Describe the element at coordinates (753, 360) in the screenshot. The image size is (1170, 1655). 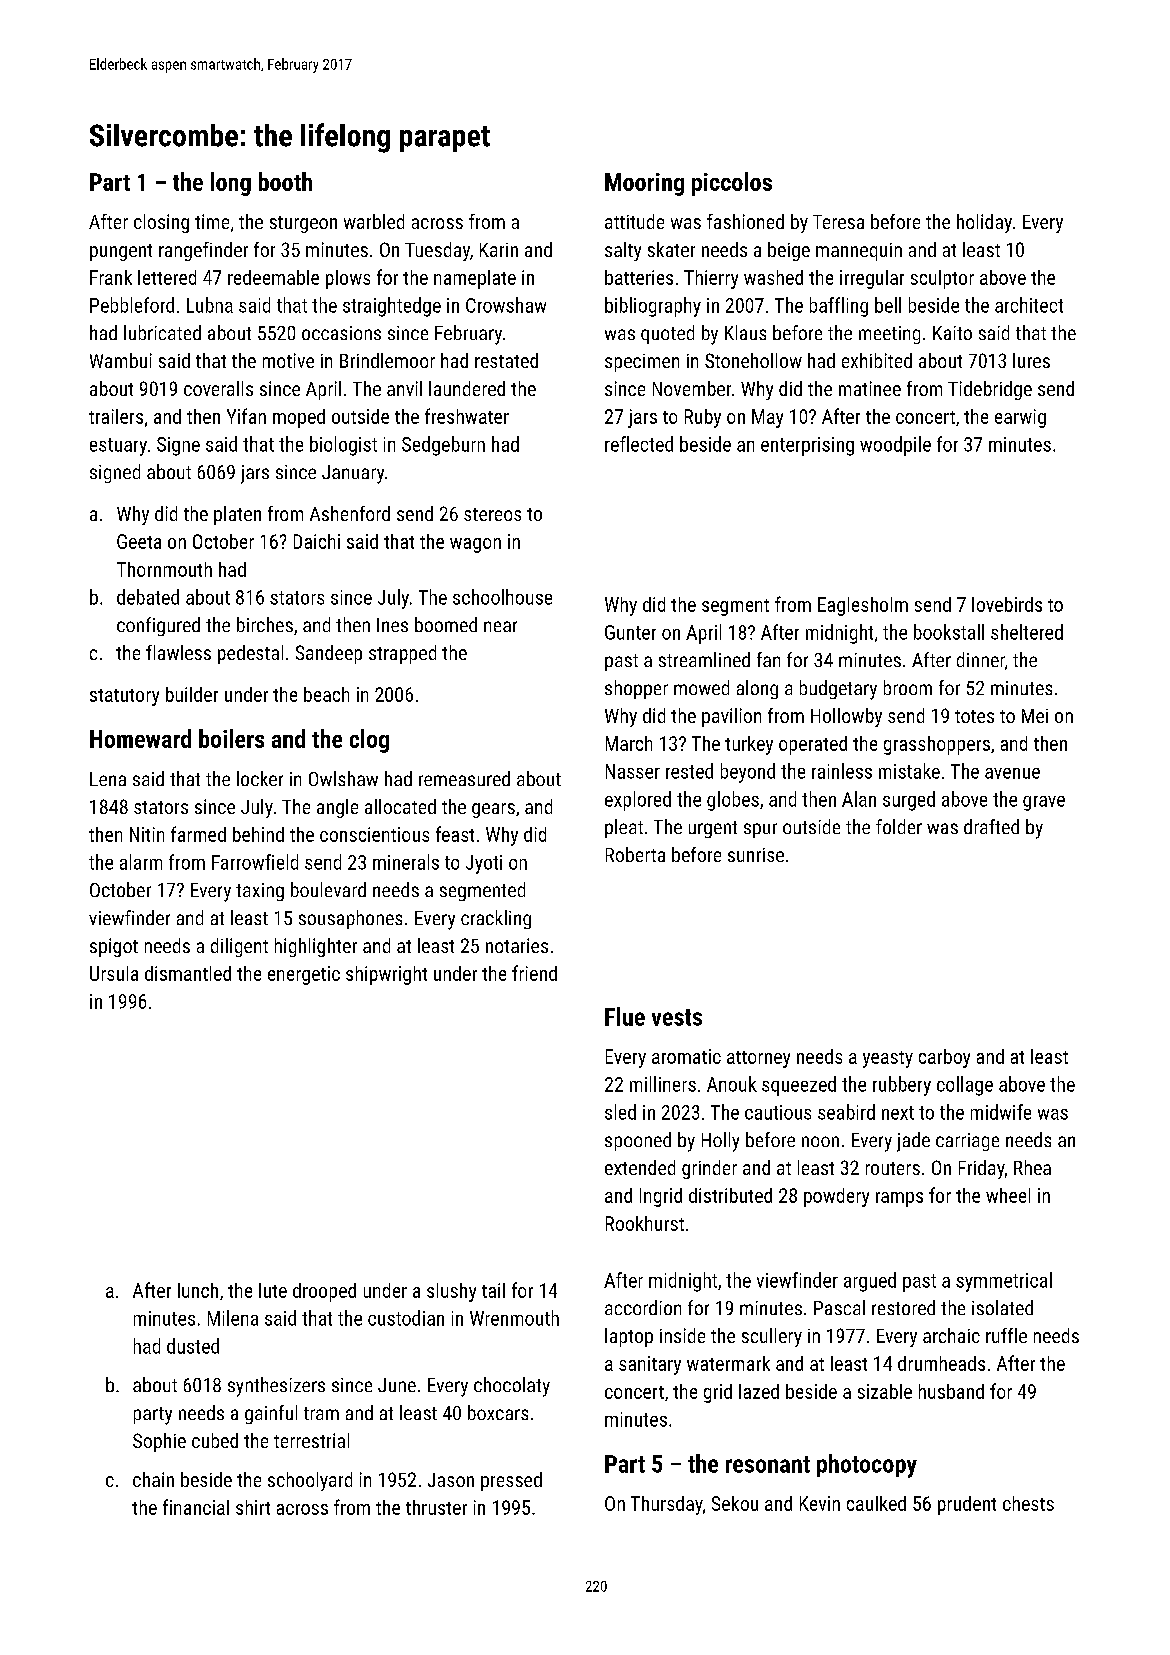
I see `Stonehollow` at that location.
